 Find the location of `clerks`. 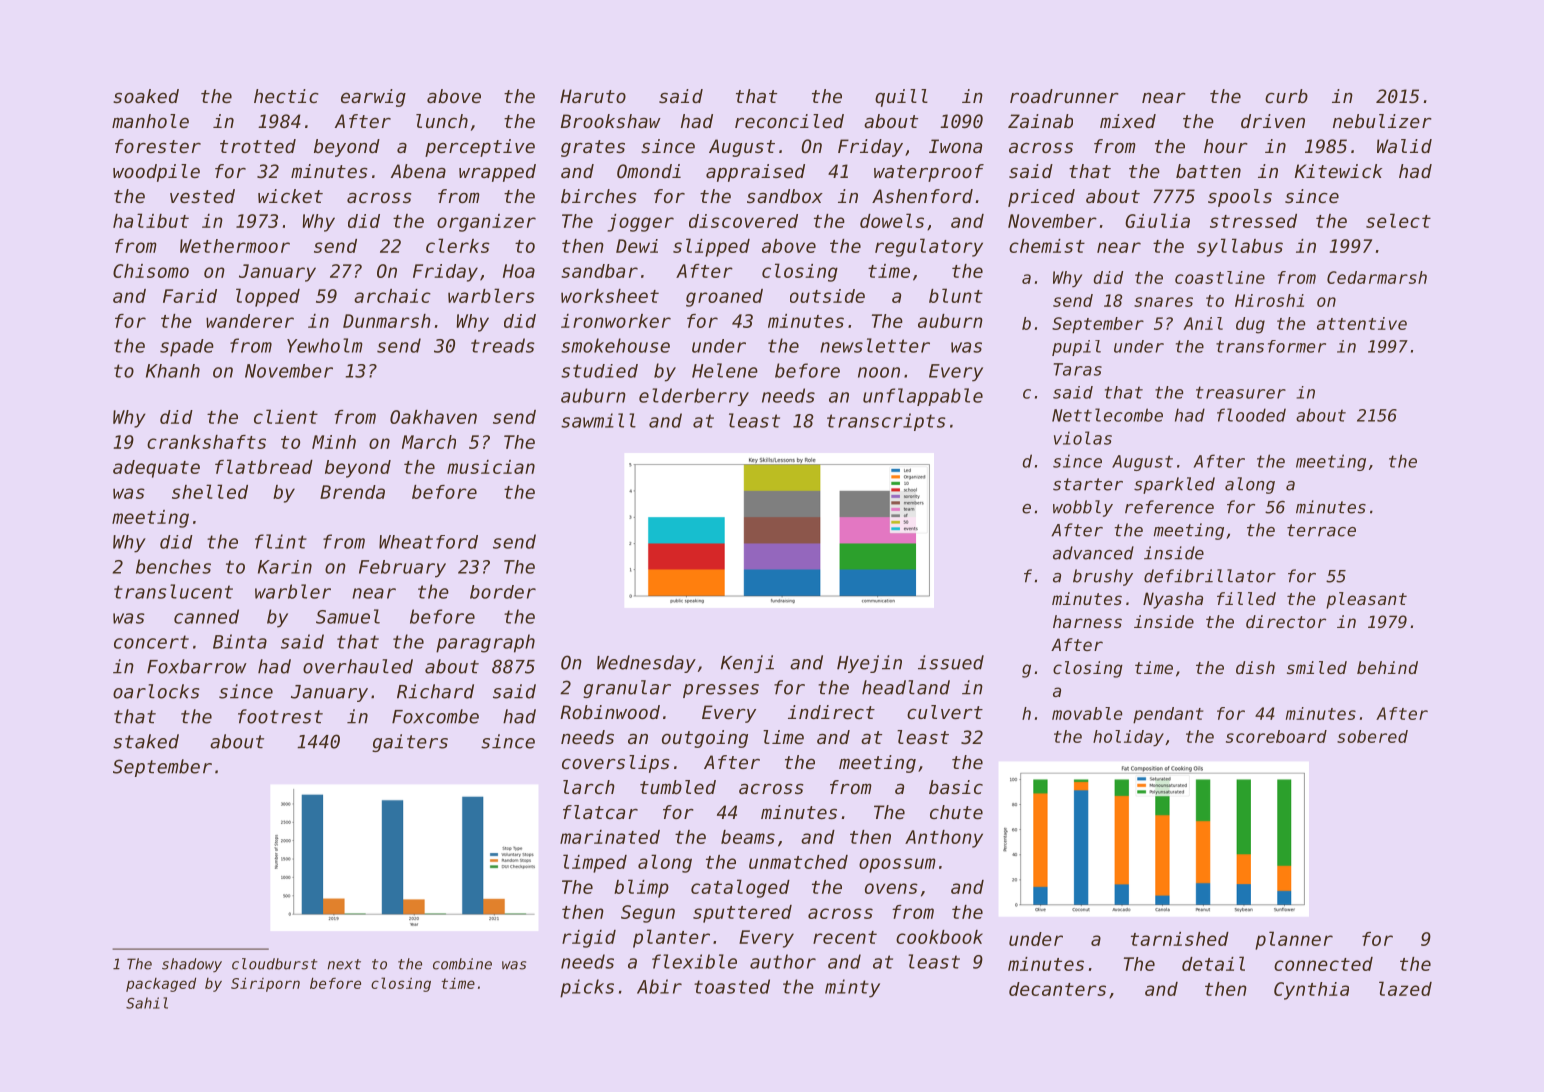

clerks is located at coordinates (458, 245).
